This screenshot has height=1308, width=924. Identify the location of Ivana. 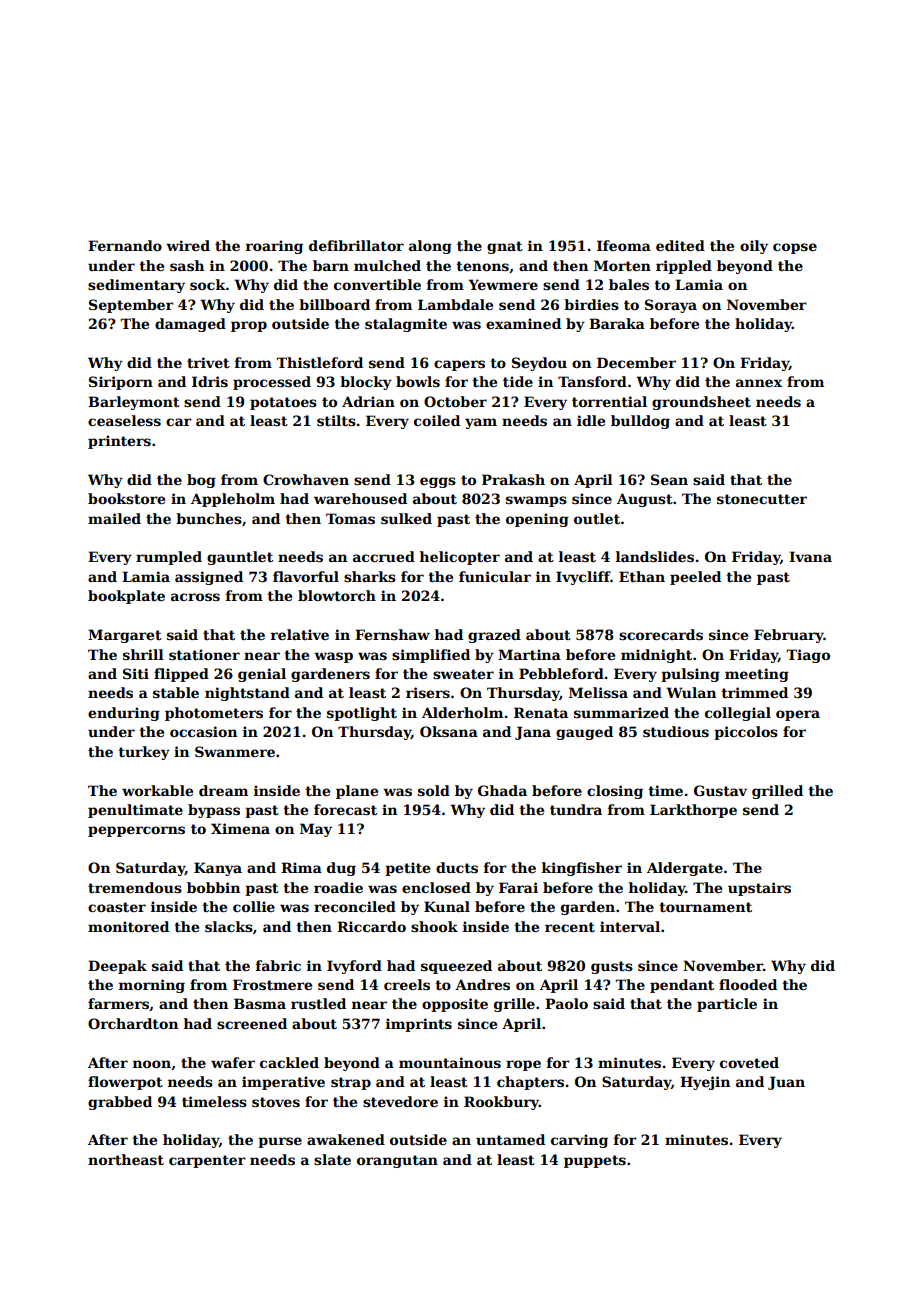
(810, 556).
